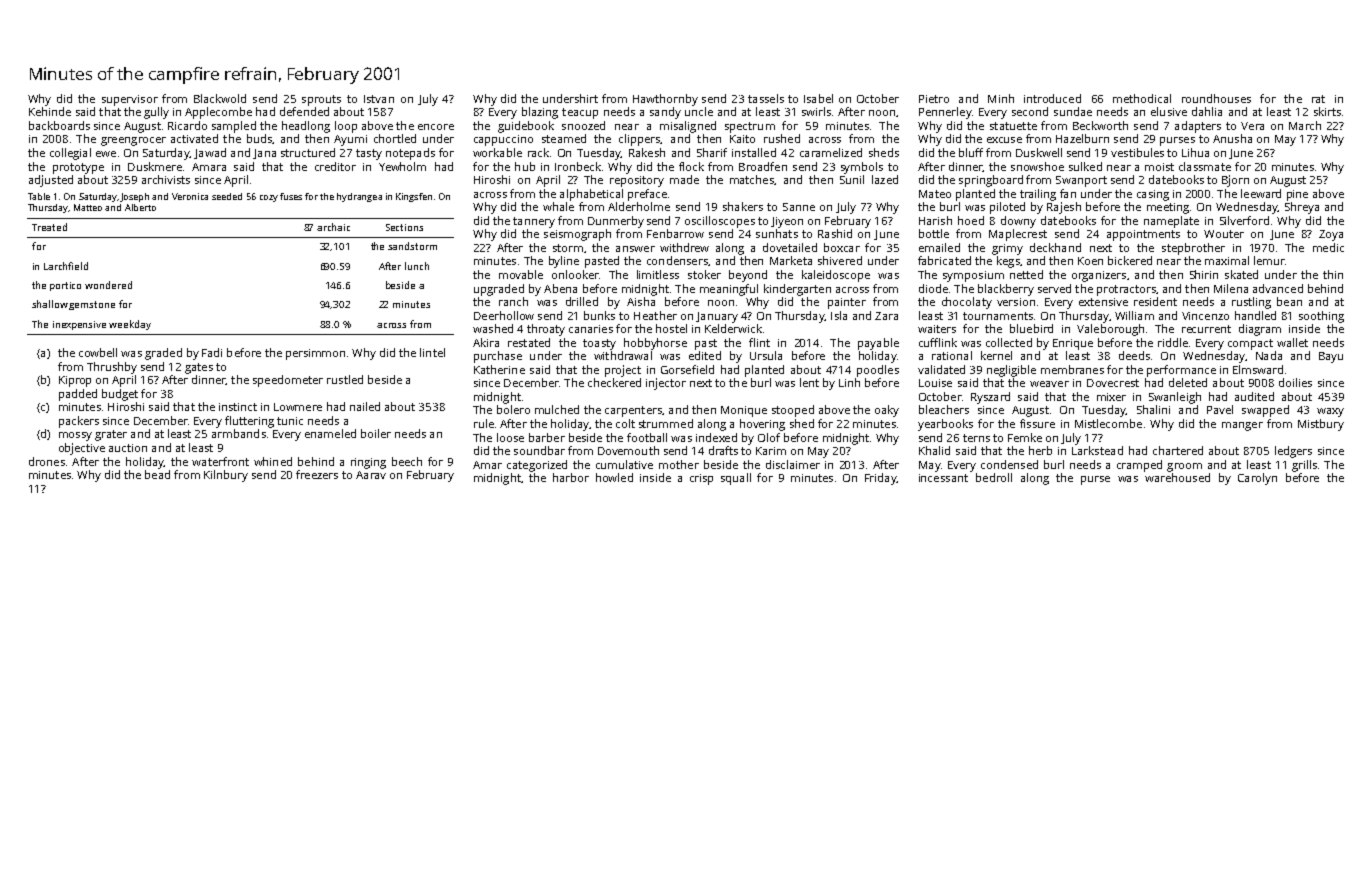  I want to click on bedroll, so click(994, 477).
